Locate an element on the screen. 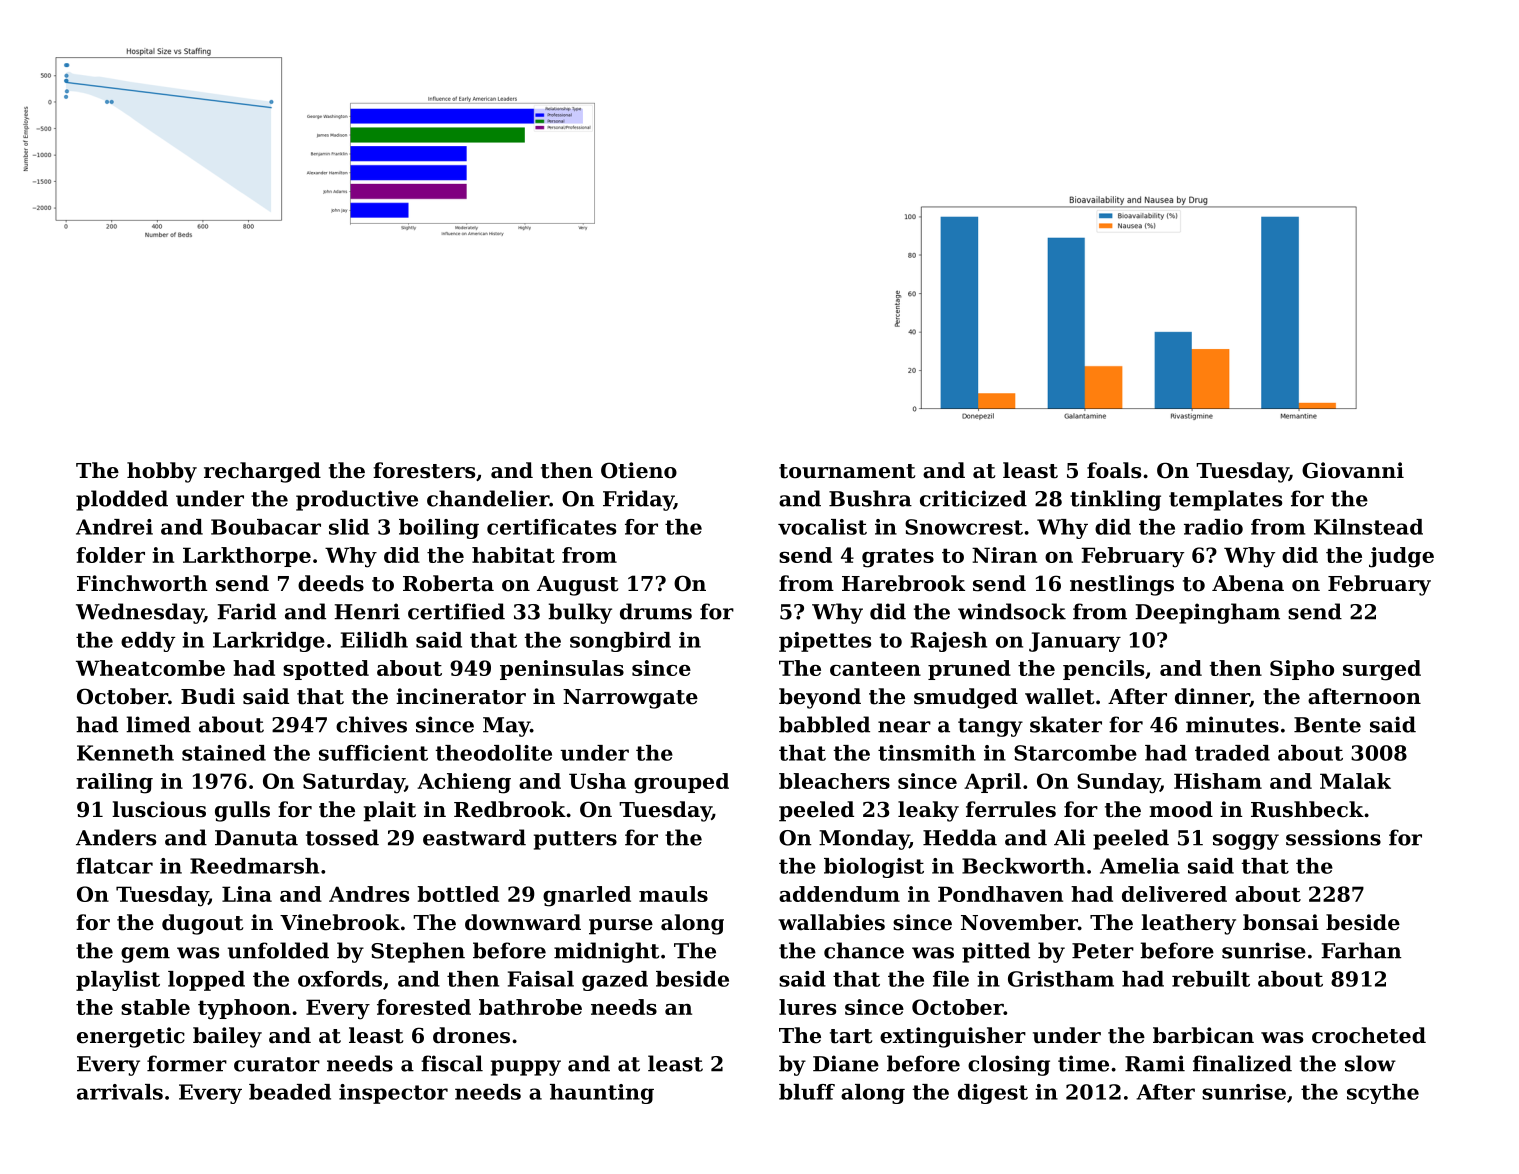 This screenshot has height=1174, width=1519. biologist is located at coordinates (874, 868).
